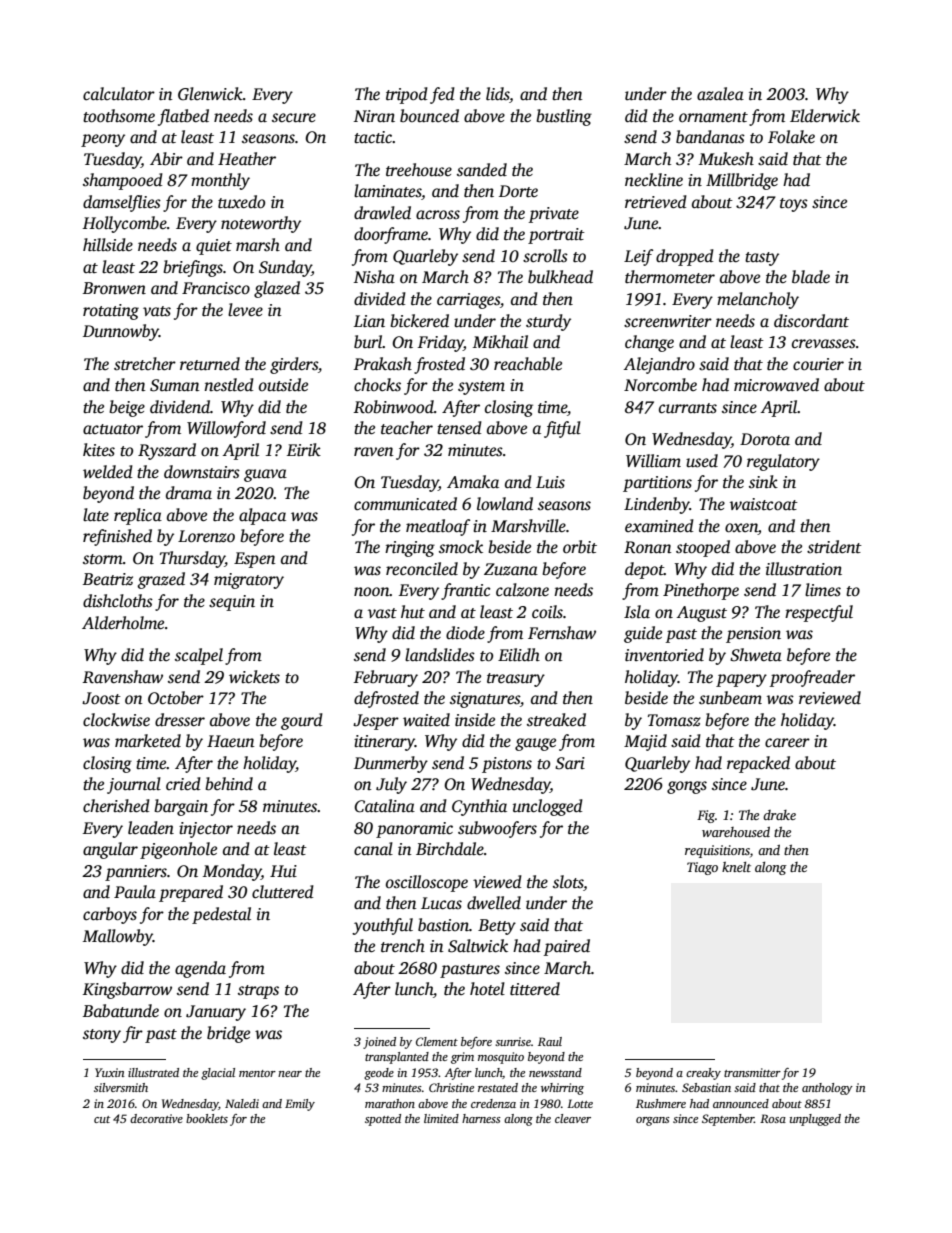 The image size is (952, 1233). Describe the element at coordinates (720, 94) in the page. I see `azalea` at that location.
